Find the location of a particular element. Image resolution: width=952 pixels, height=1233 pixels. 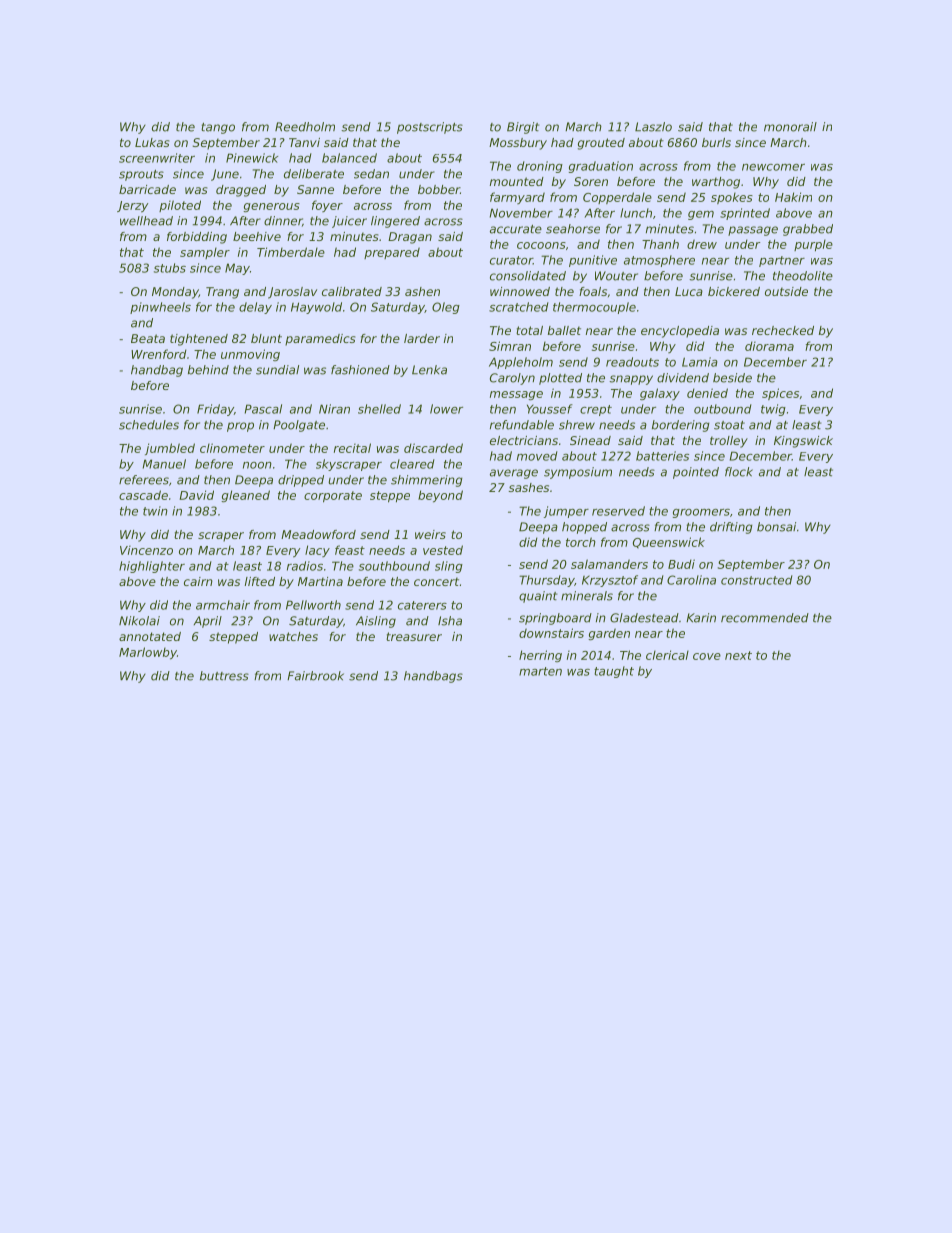

Gladestead is located at coordinates (644, 618).
